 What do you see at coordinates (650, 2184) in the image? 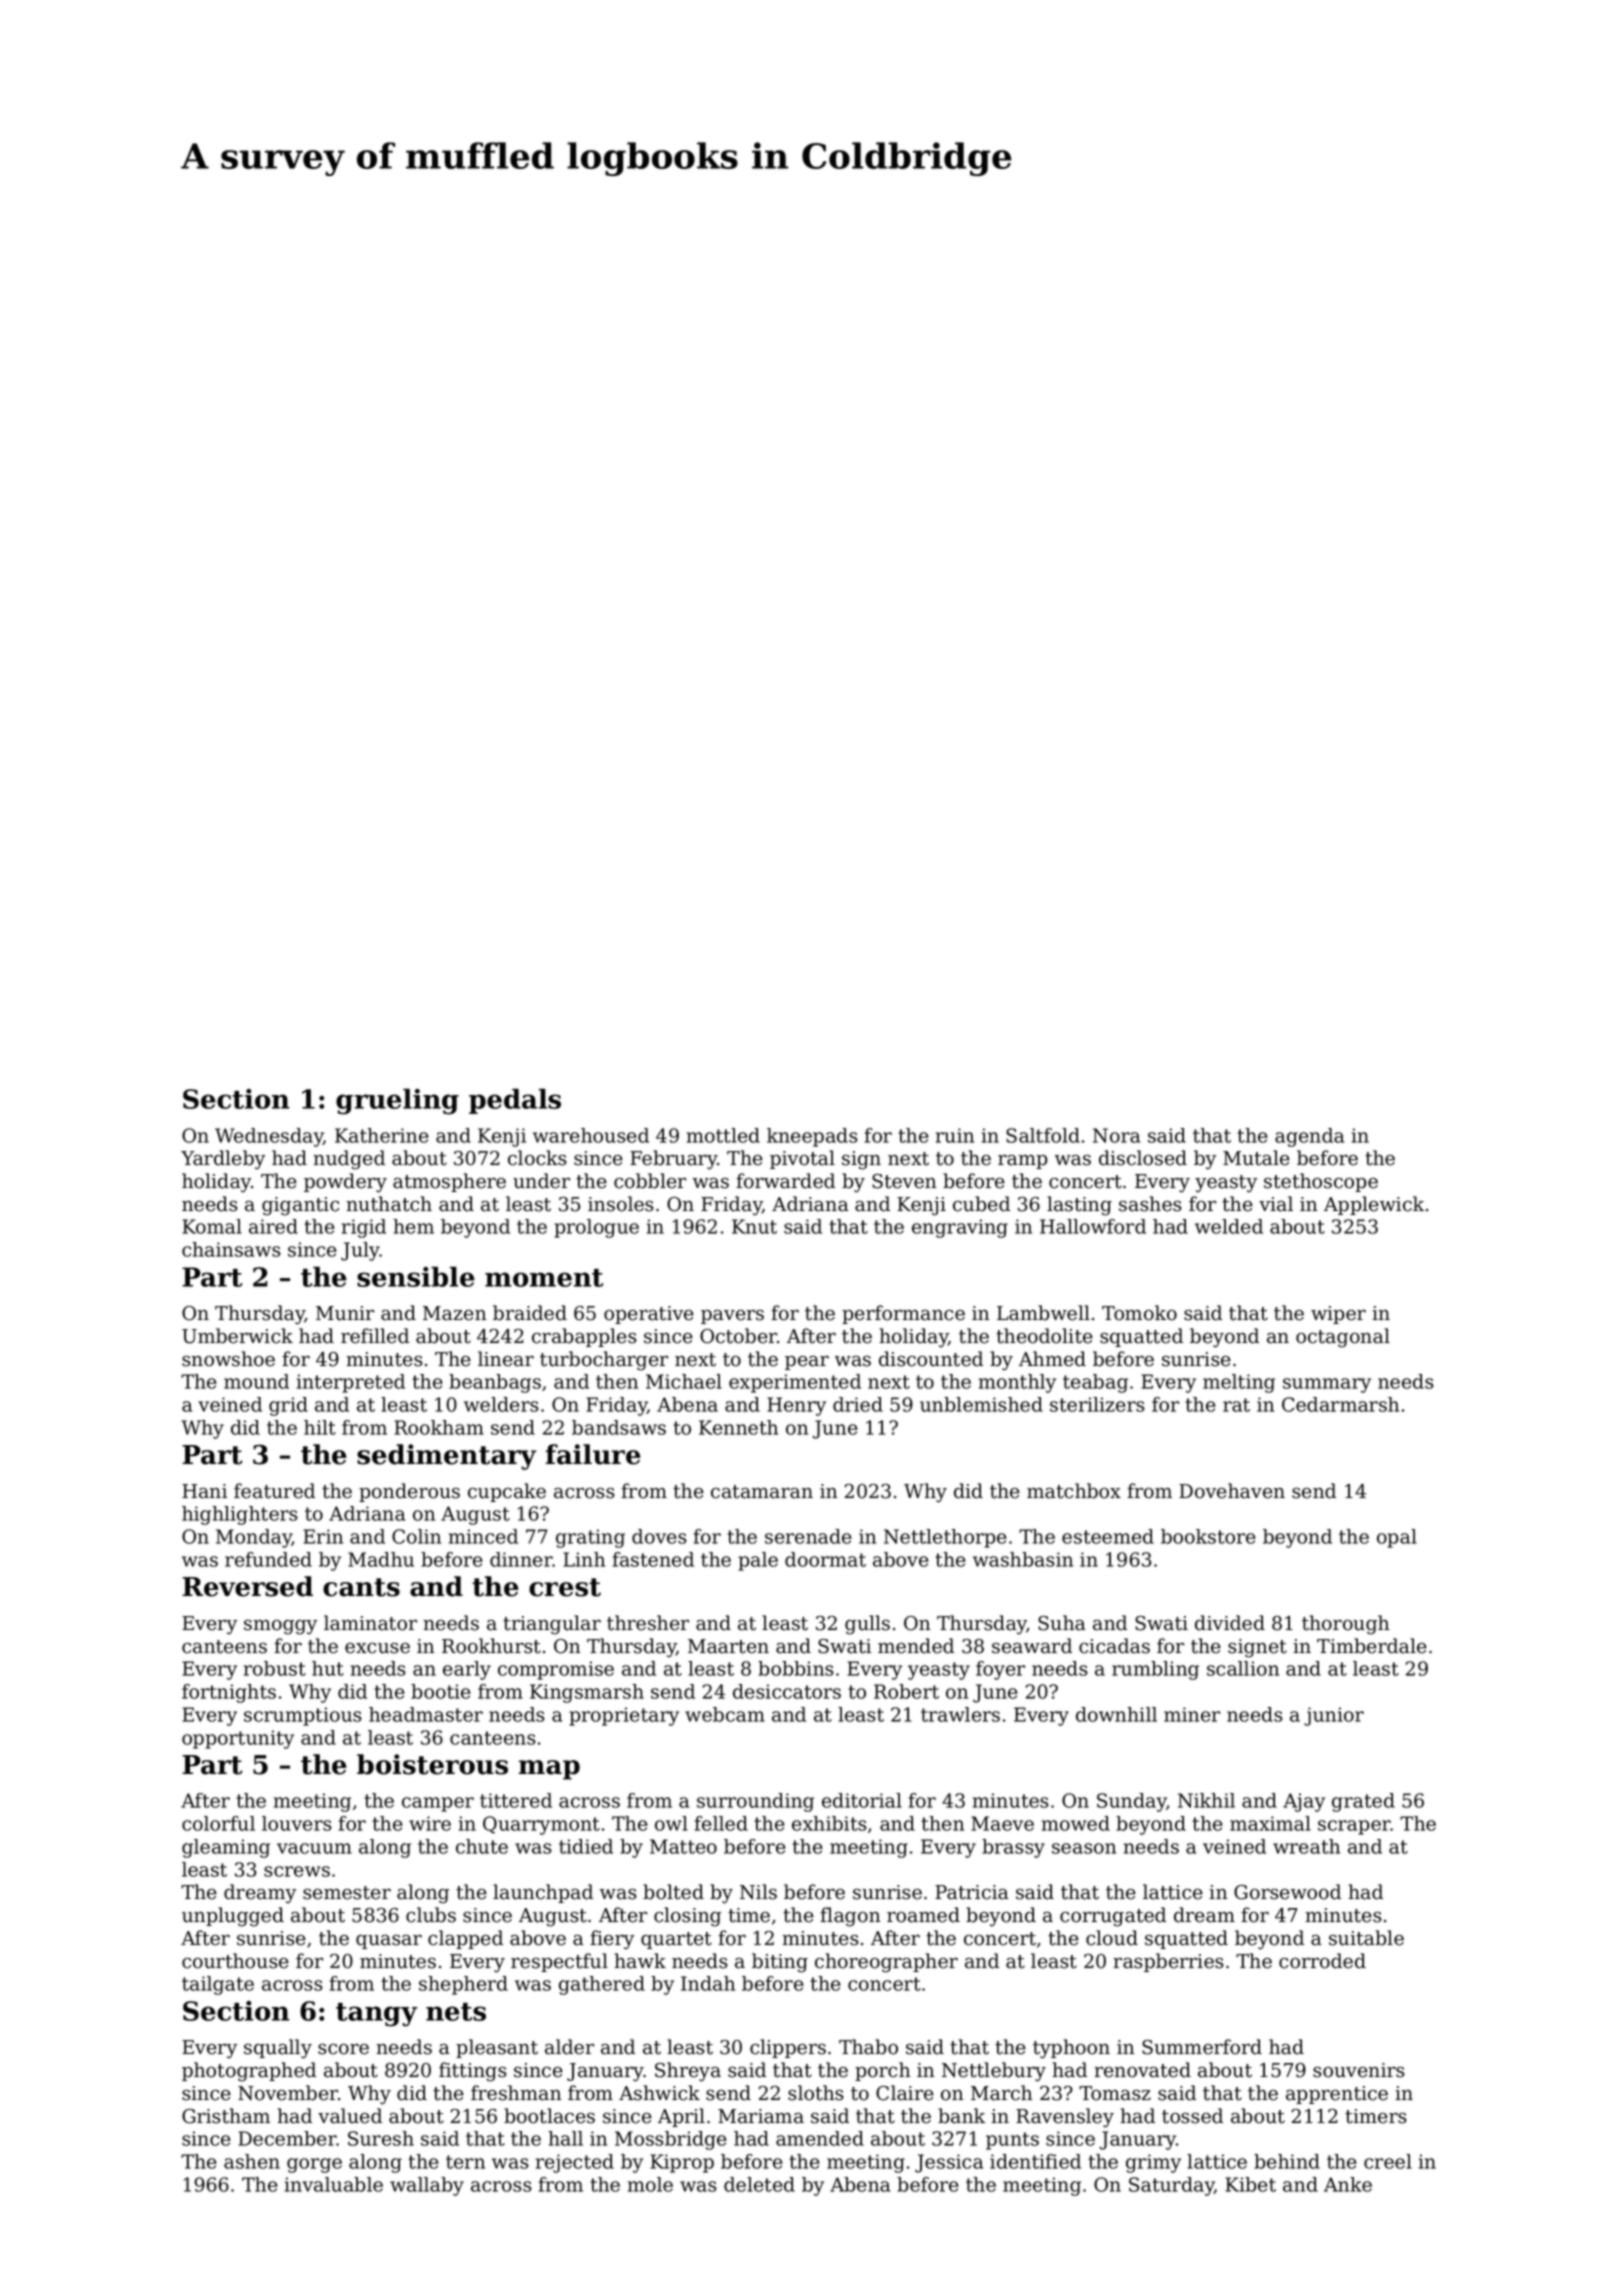
I see `mole` at bounding box center [650, 2184].
